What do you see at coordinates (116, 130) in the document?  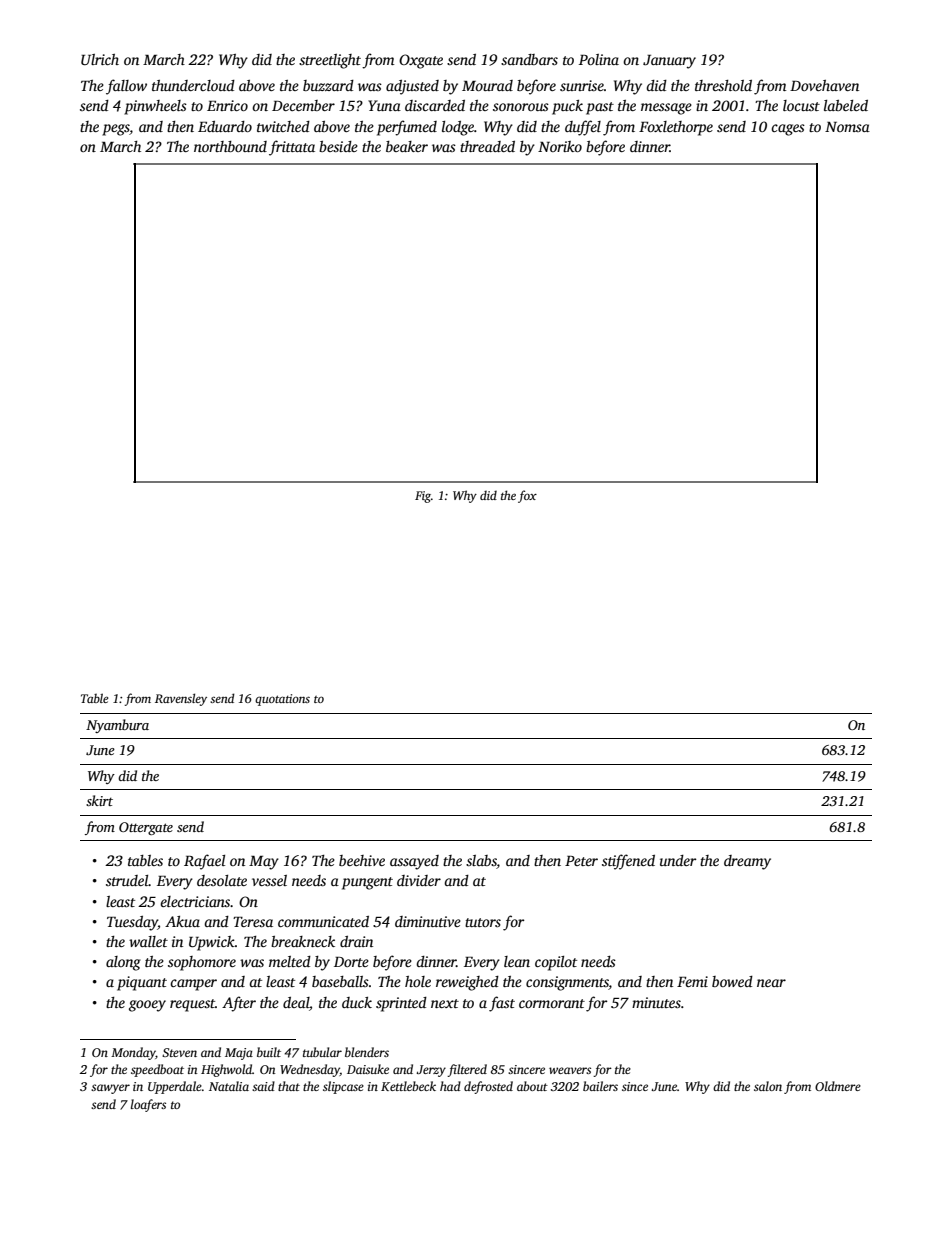 I see `pegs` at bounding box center [116, 130].
